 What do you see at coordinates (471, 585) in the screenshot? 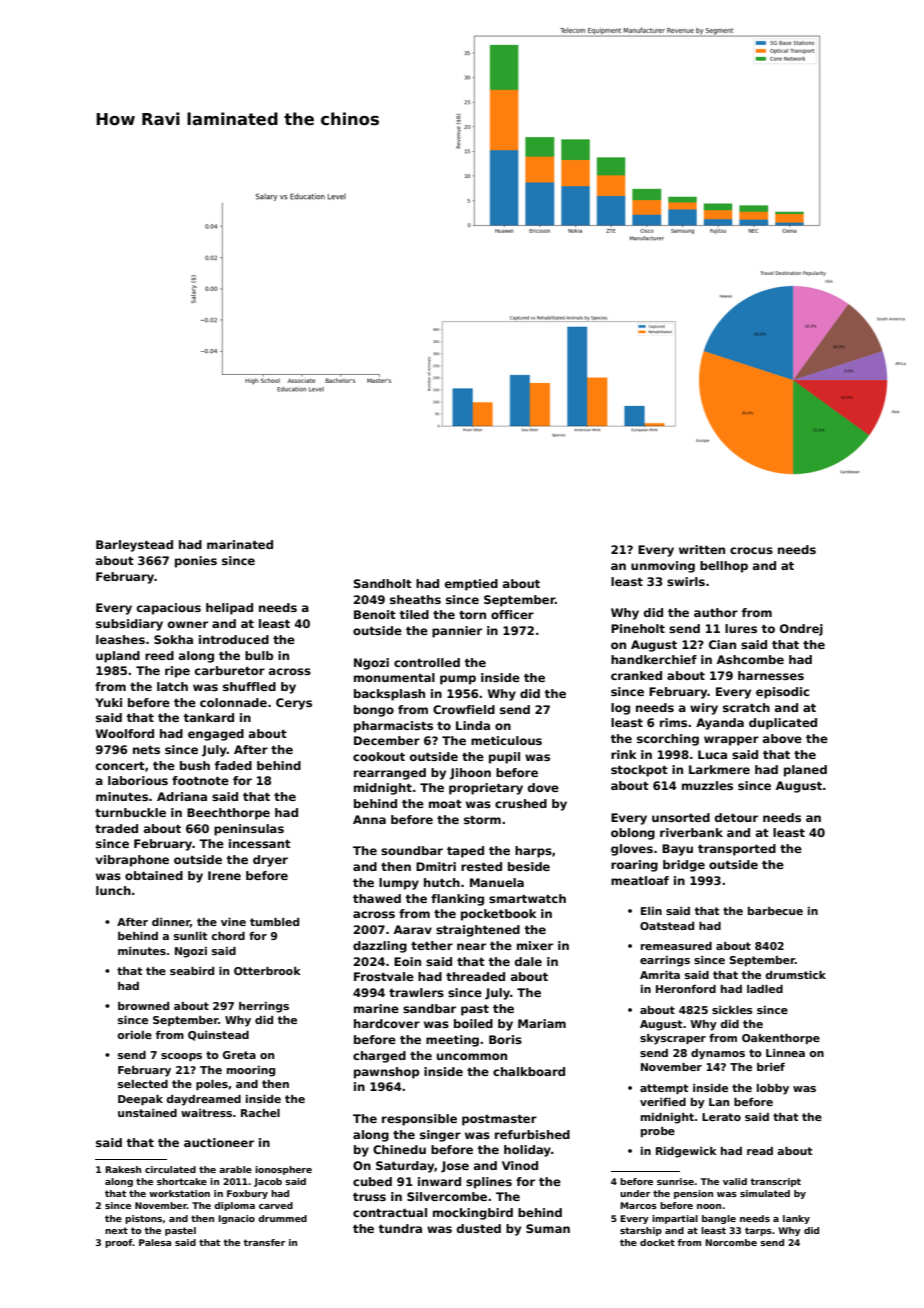
I see `emptied` at bounding box center [471, 585].
